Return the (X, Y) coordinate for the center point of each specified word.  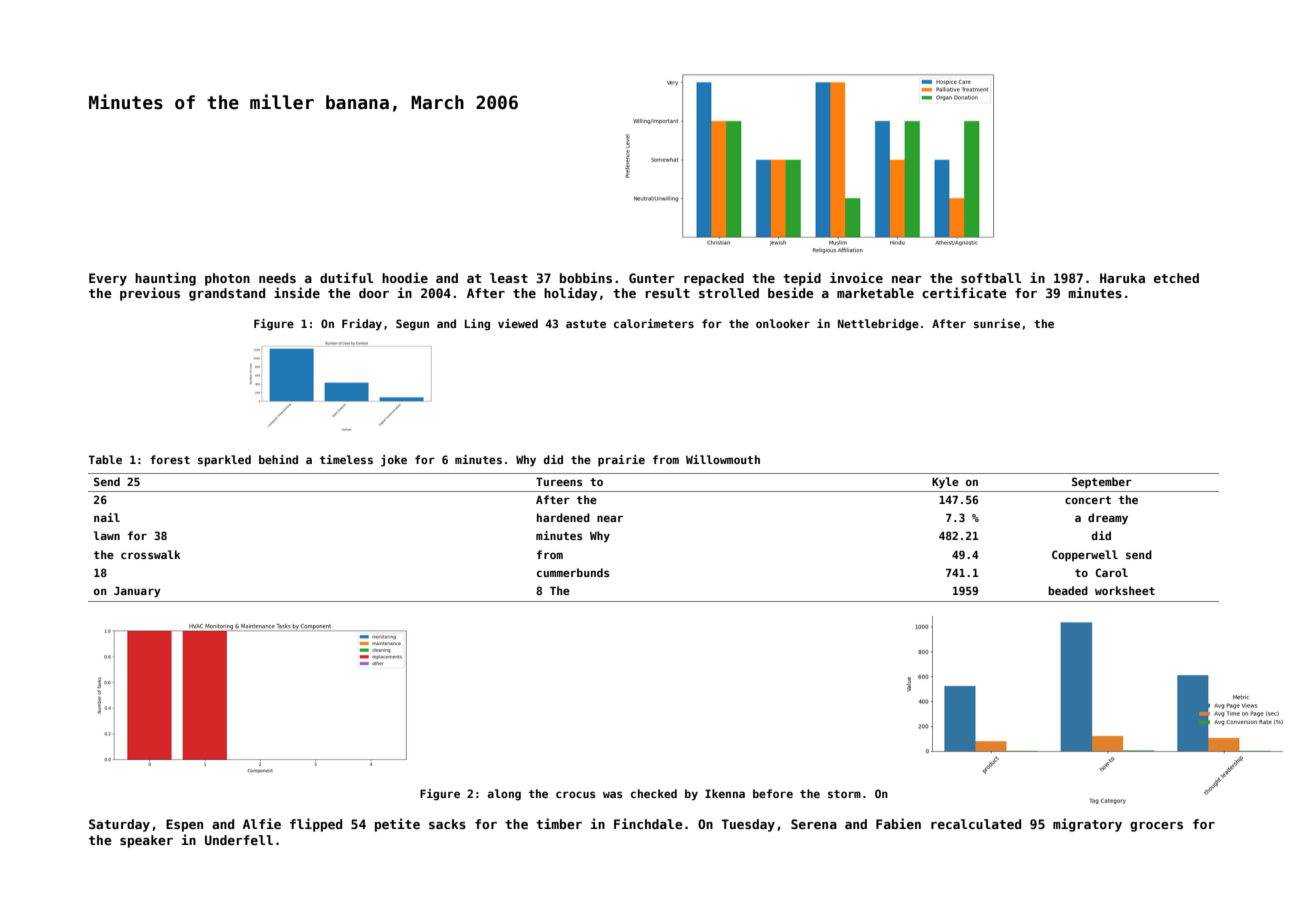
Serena (814, 824)
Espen (184, 825)
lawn (107, 535)
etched (1176, 278)
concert (1088, 500)
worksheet (1125, 590)
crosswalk (151, 554)
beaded (1068, 590)
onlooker (783, 323)
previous (150, 294)
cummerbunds (573, 572)
